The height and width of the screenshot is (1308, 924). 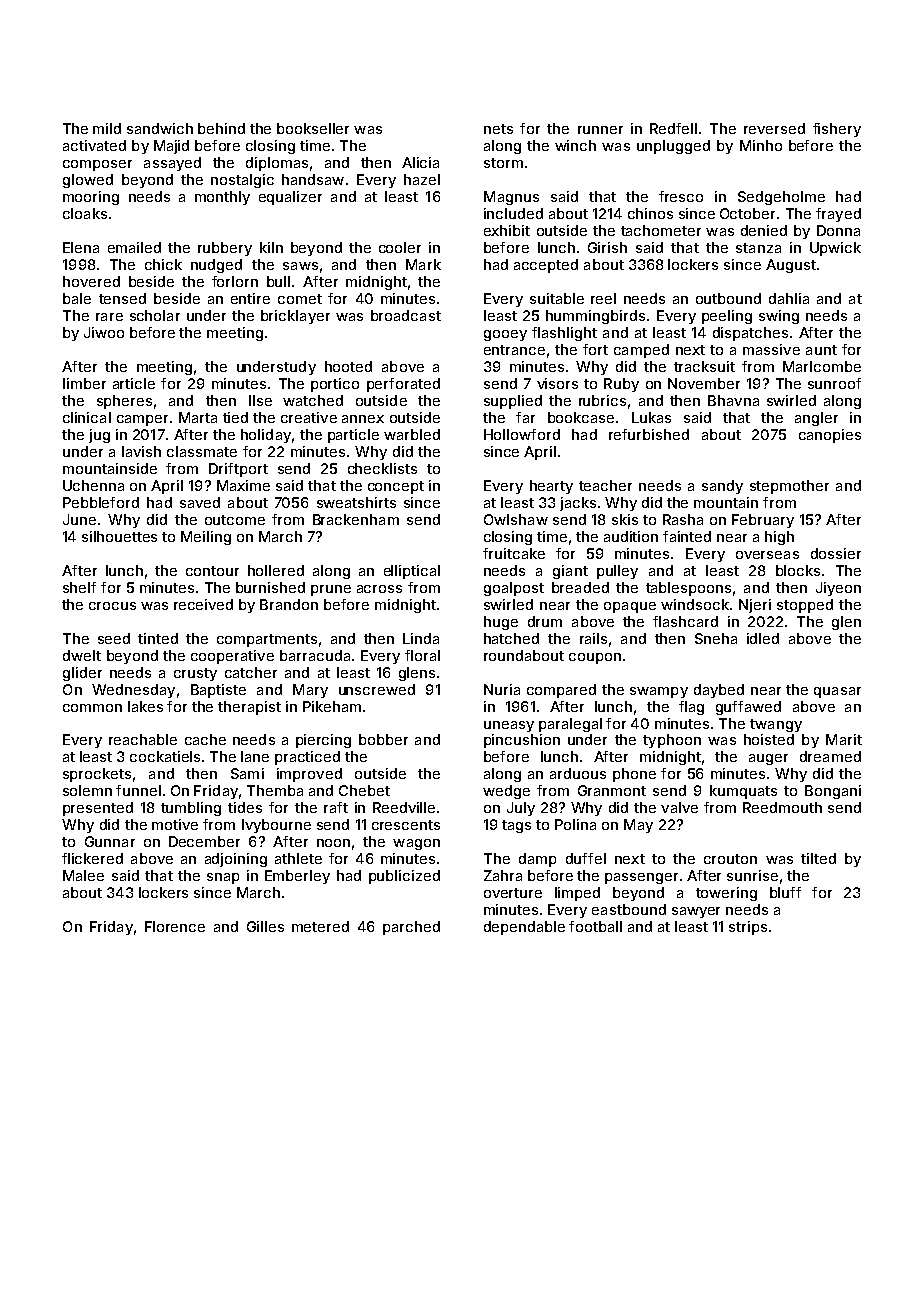 What do you see at coordinates (502, 689) in the screenshot?
I see `Nuria` at bounding box center [502, 689].
